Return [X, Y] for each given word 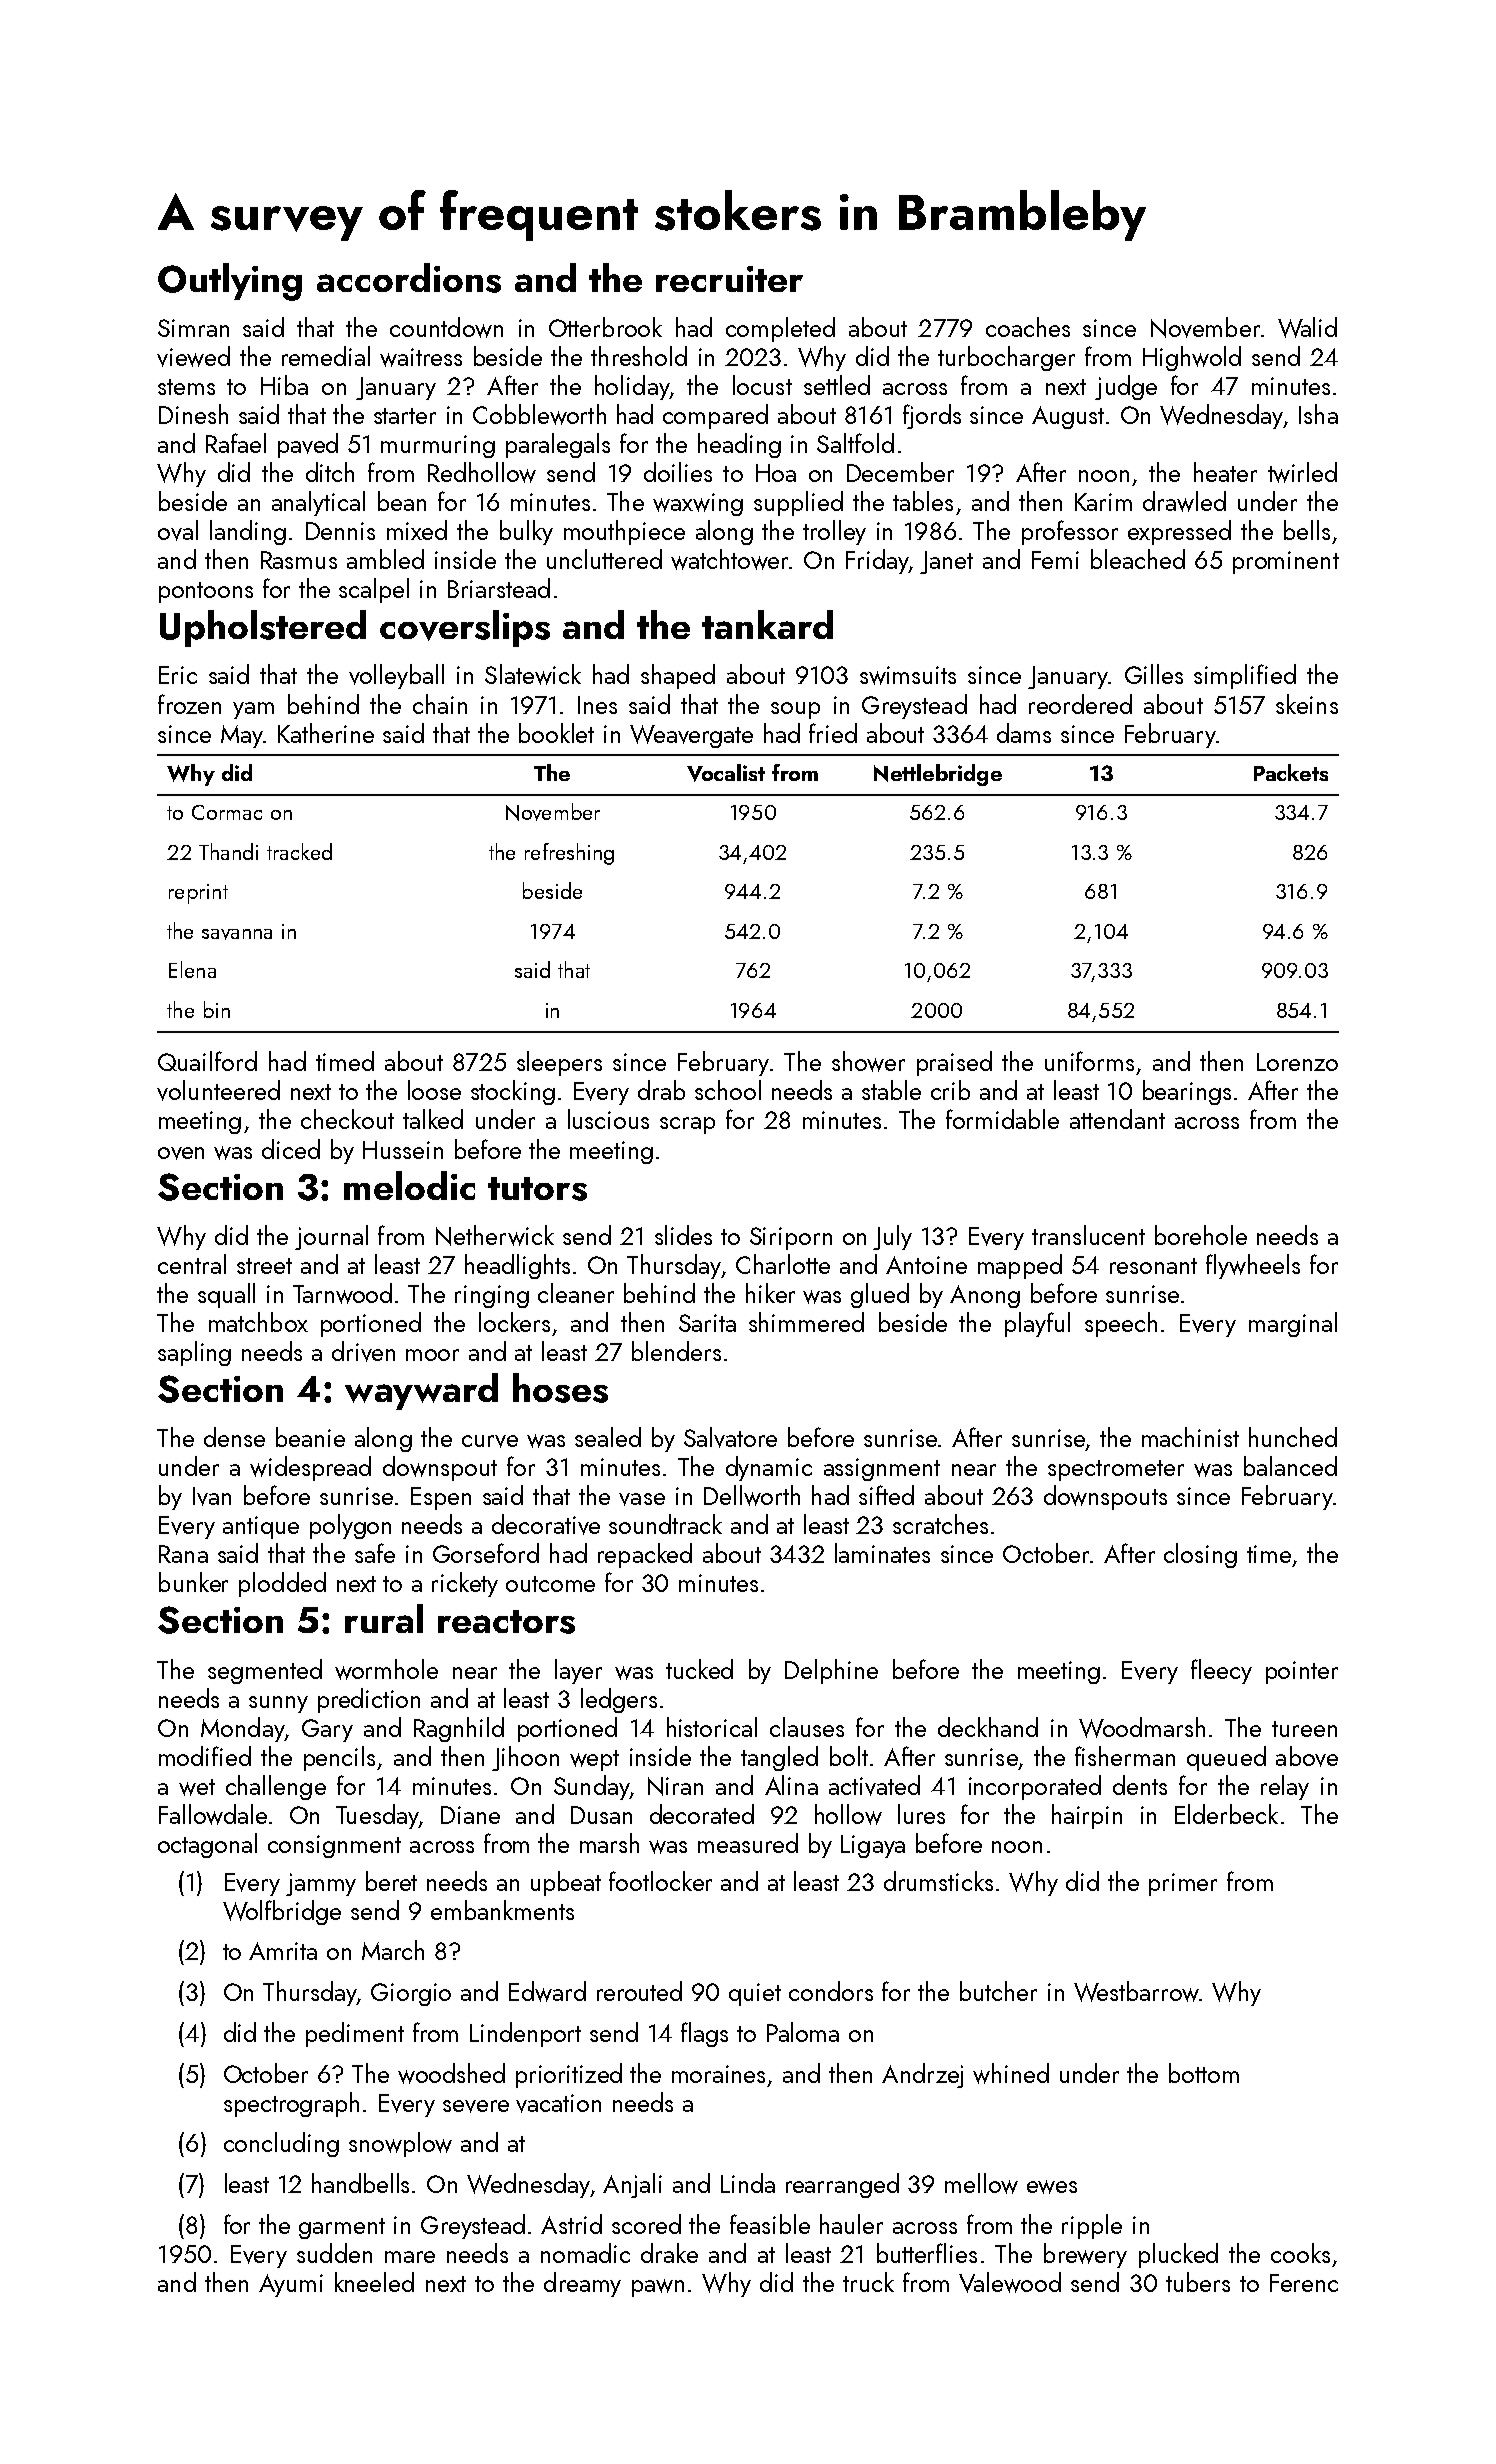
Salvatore [730, 1437]
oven [181, 1153]
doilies [678, 472]
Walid [1307, 327]
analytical [318, 503]
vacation [558, 2103]
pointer [1302, 1672]
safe [375, 1553]
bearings [1187, 1092]
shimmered [806, 1322]
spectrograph [291, 2104]
